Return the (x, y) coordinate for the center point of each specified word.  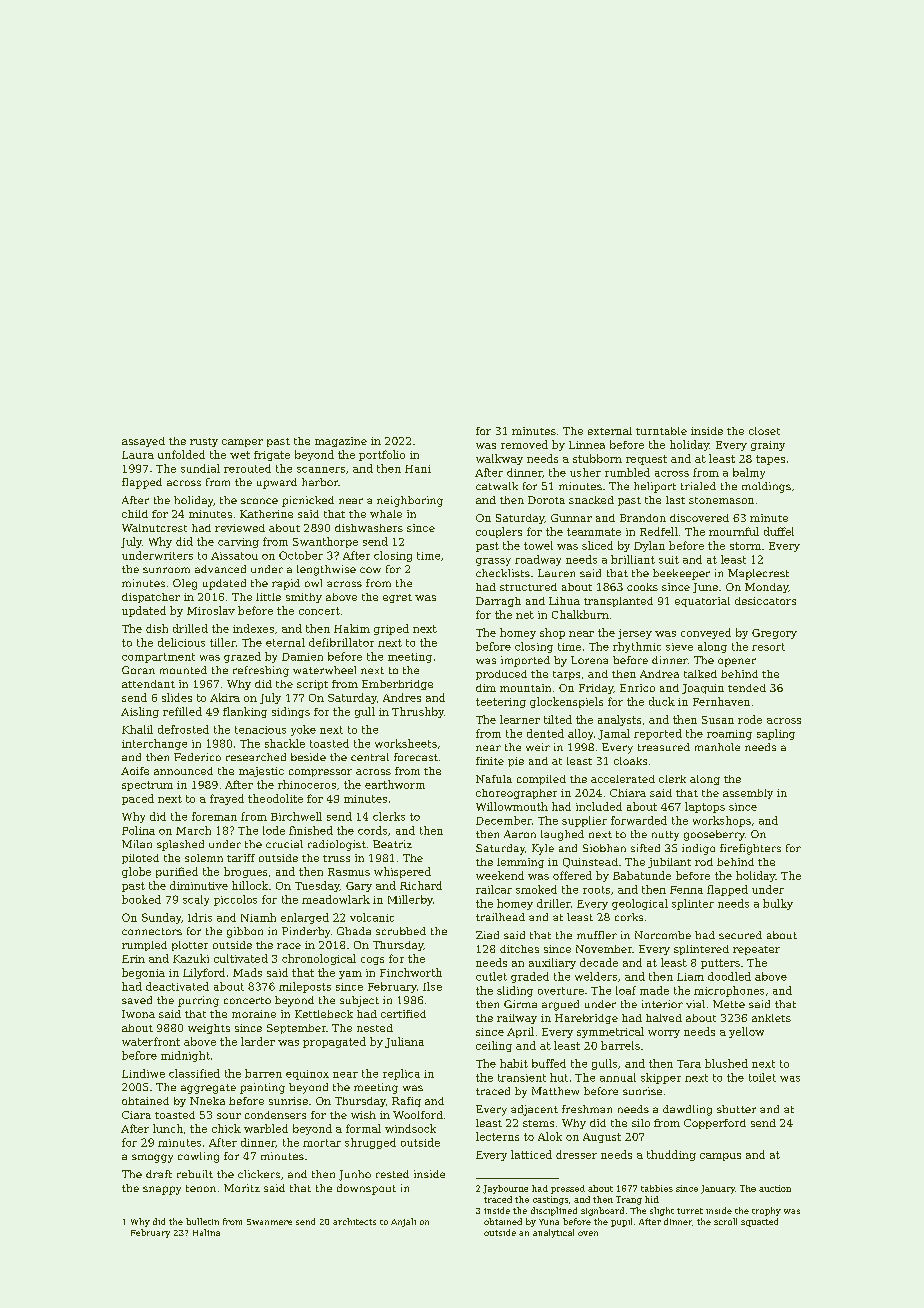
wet (240, 455)
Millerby (410, 900)
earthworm (395, 784)
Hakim (352, 628)
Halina (206, 1232)
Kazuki (191, 958)
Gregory (774, 634)
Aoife (135, 771)
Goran (138, 670)
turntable (661, 431)
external (610, 431)
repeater (756, 950)
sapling (776, 734)
